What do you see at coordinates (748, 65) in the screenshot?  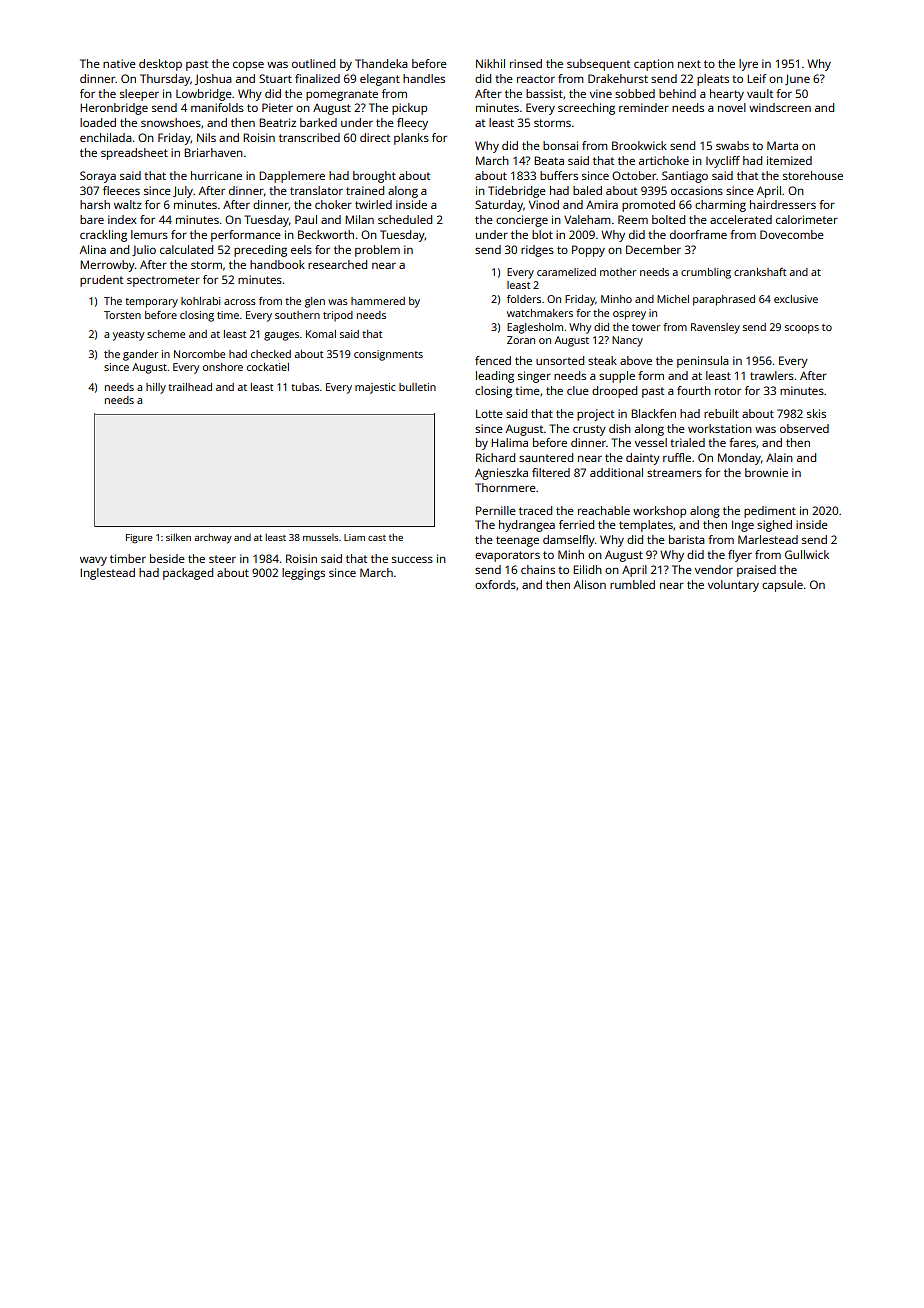 I see `lyre` at bounding box center [748, 65].
